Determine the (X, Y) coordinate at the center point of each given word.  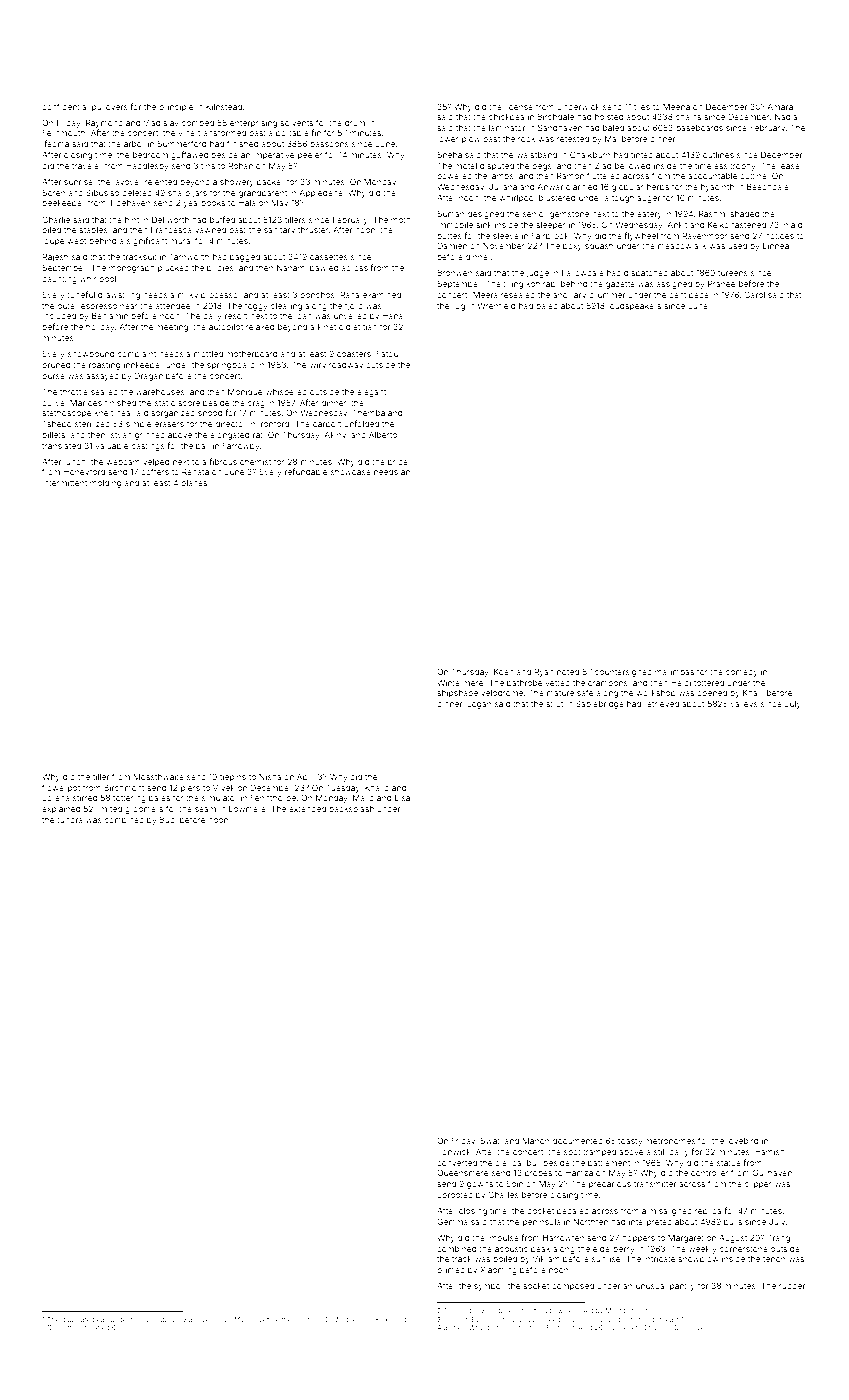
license (519, 107)
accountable (712, 176)
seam (205, 809)
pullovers (110, 108)
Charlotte (61, 1327)
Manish (245, 1319)
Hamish (770, 1152)
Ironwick (454, 1152)
